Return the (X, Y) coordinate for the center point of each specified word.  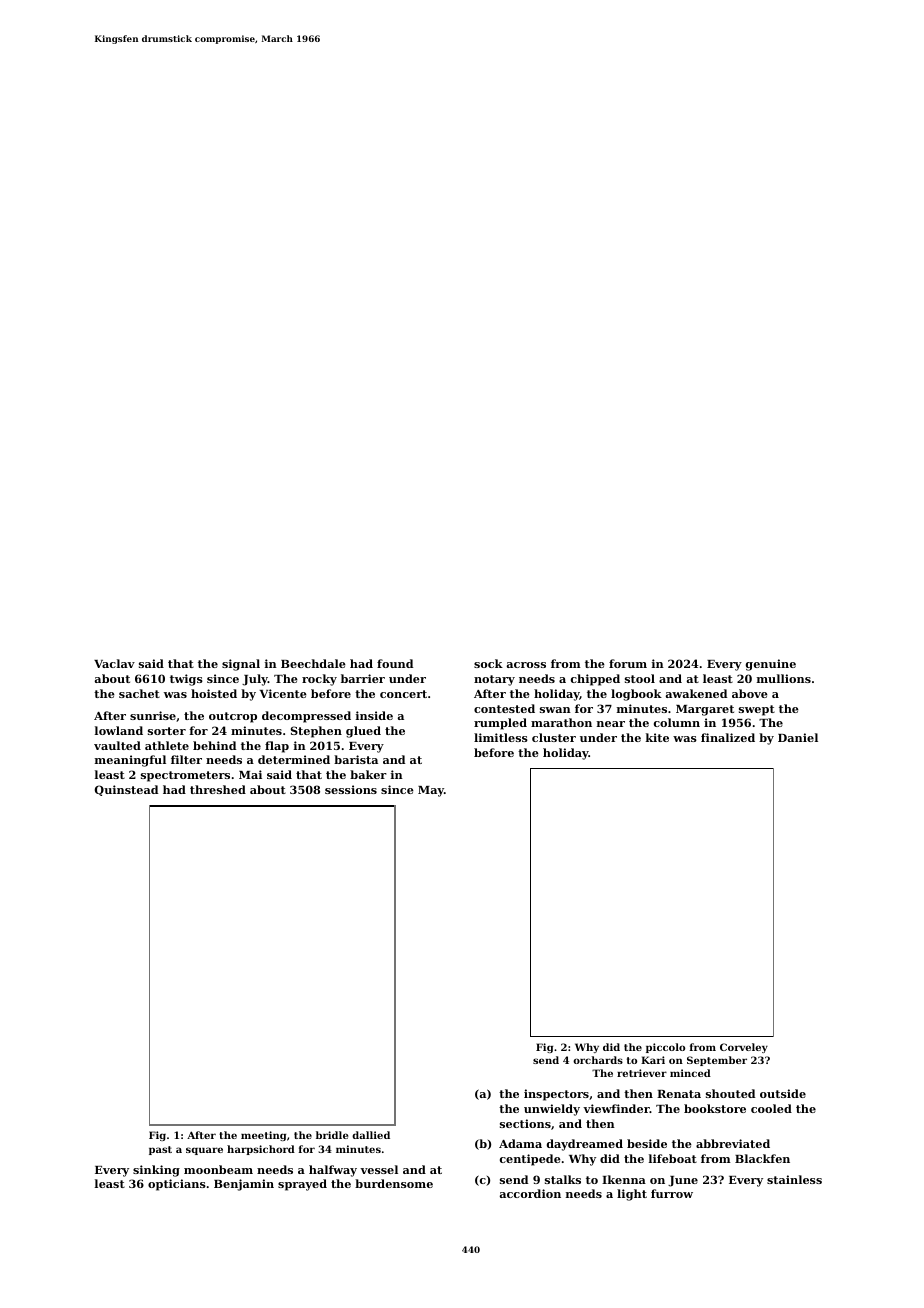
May (431, 791)
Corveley (744, 1048)
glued (363, 732)
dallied (371, 1135)
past (160, 1150)
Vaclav (114, 663)
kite (657, 737)
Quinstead (126, 790)
